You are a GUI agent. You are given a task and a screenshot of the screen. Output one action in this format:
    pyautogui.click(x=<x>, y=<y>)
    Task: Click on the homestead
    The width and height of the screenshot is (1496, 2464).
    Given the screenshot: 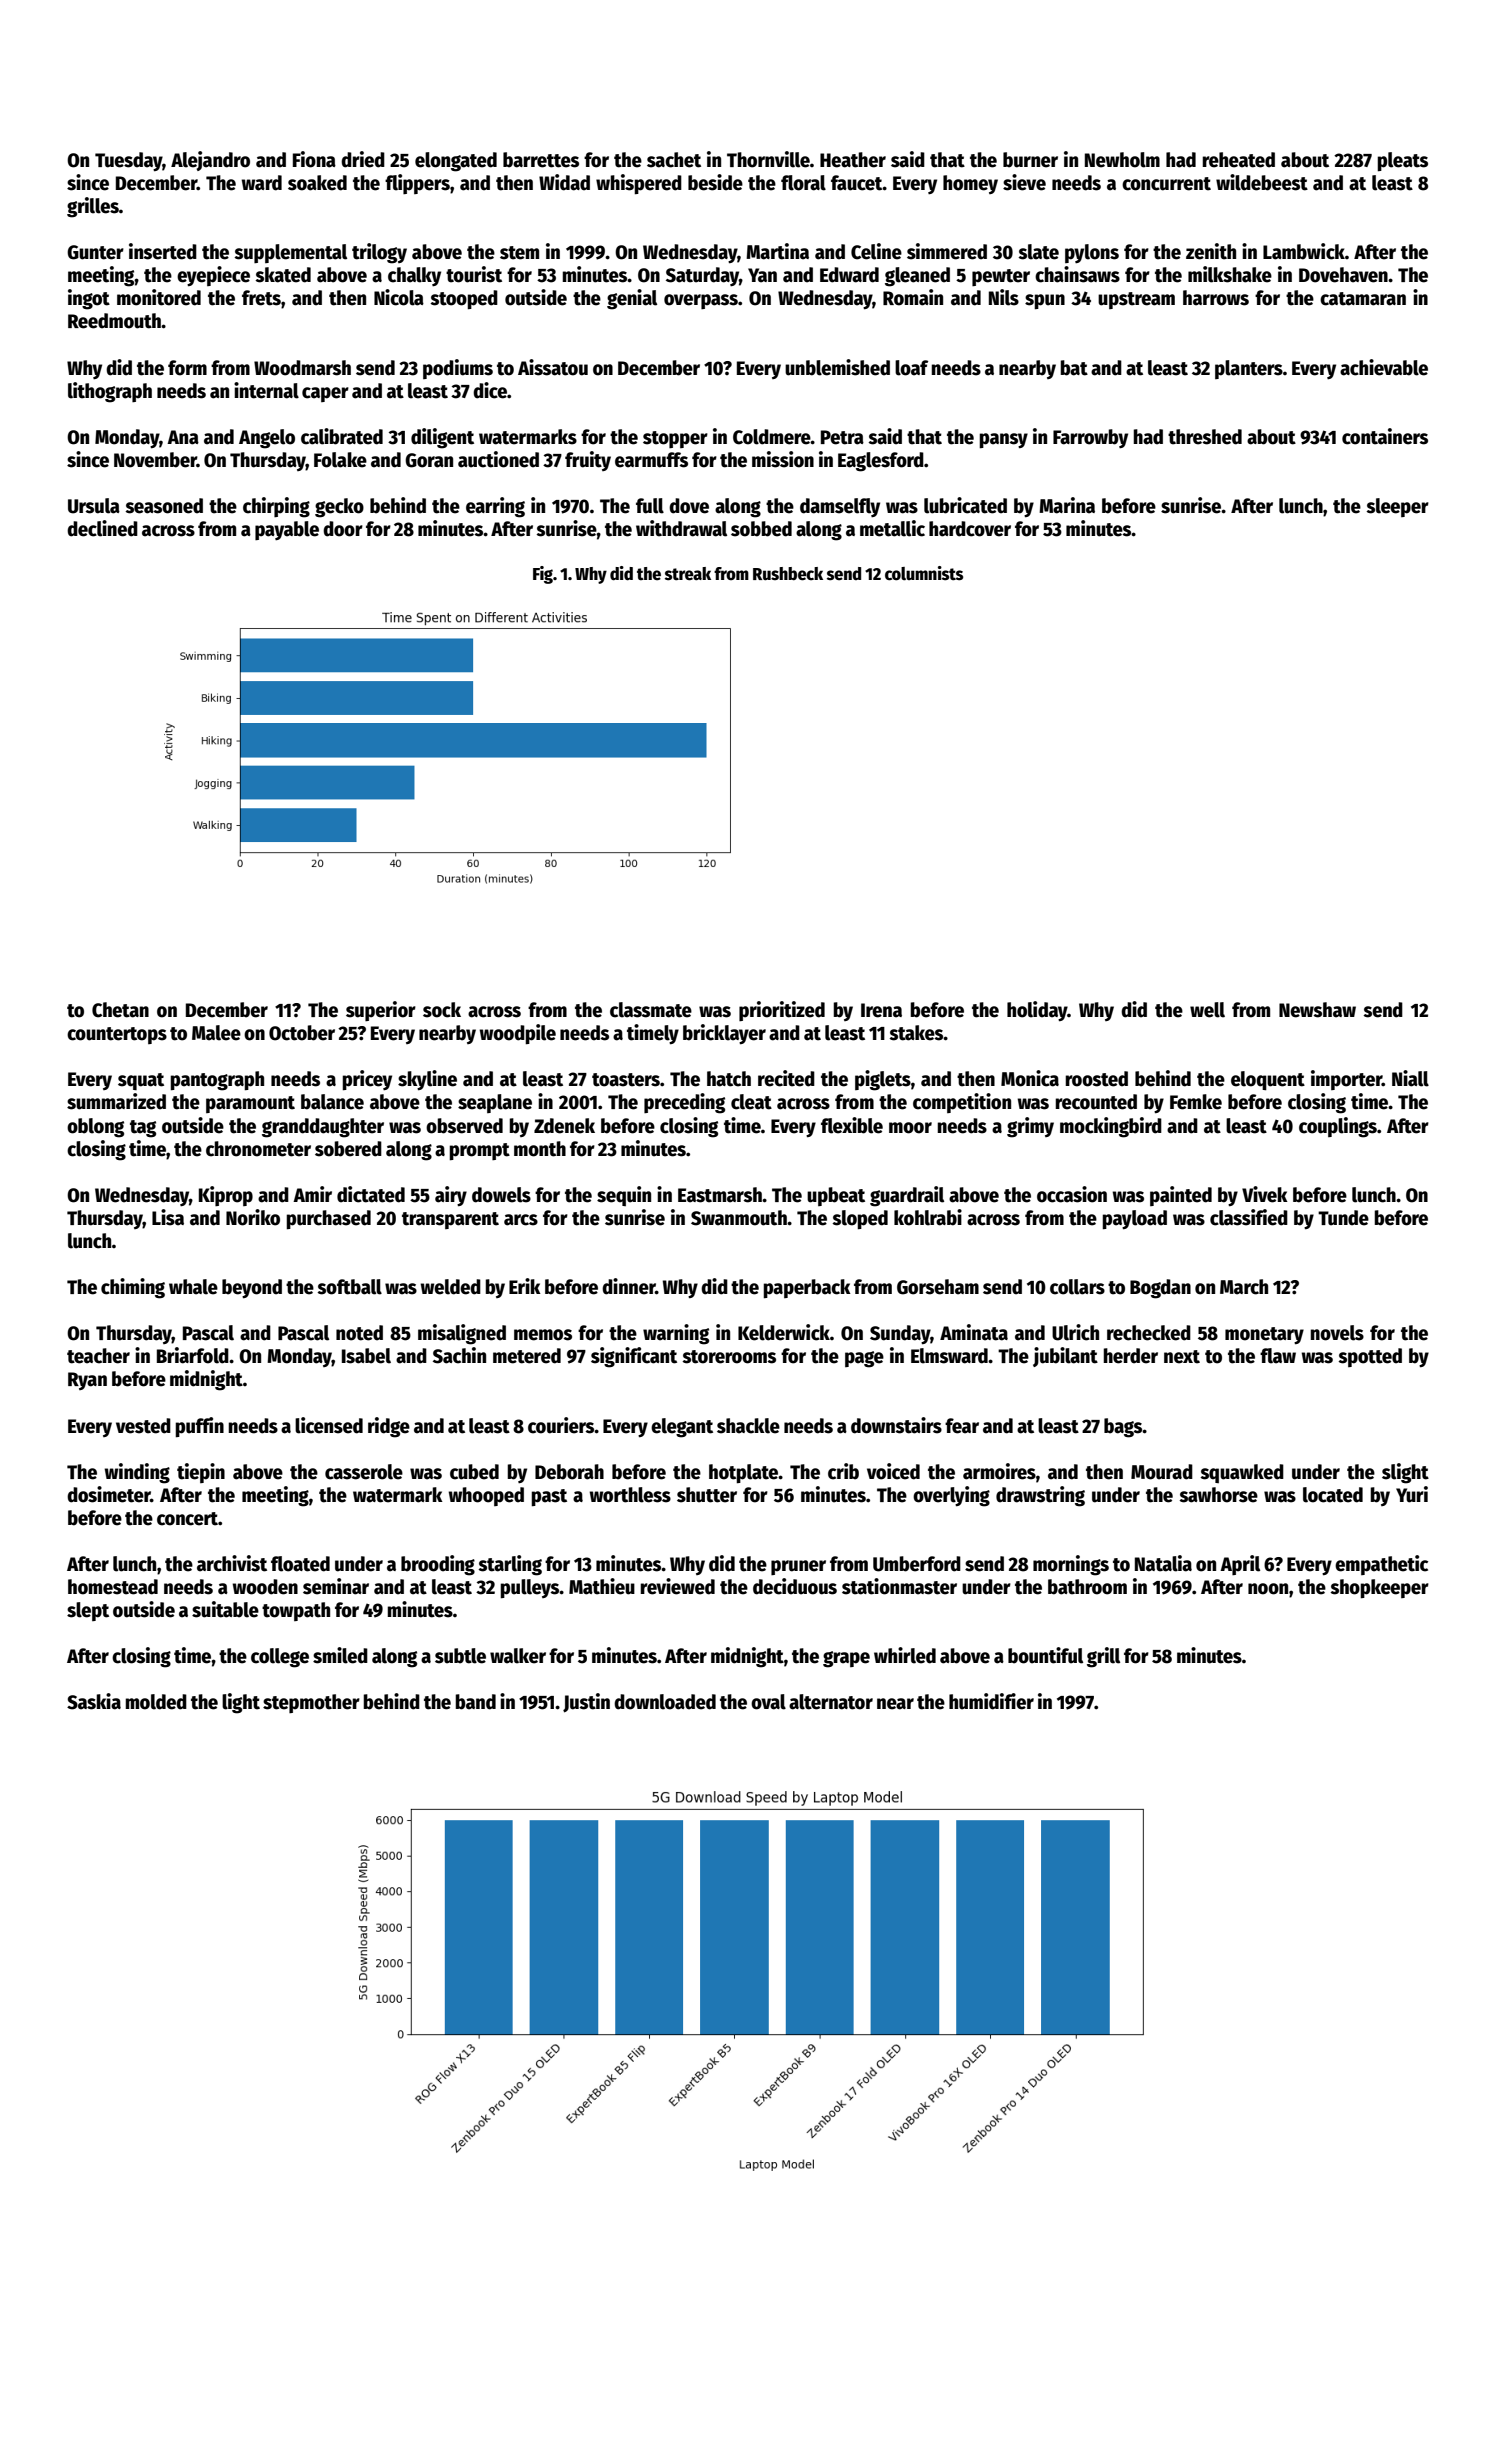 What is the action you would take?
    pyautogui.click(x=113, y=1587)
